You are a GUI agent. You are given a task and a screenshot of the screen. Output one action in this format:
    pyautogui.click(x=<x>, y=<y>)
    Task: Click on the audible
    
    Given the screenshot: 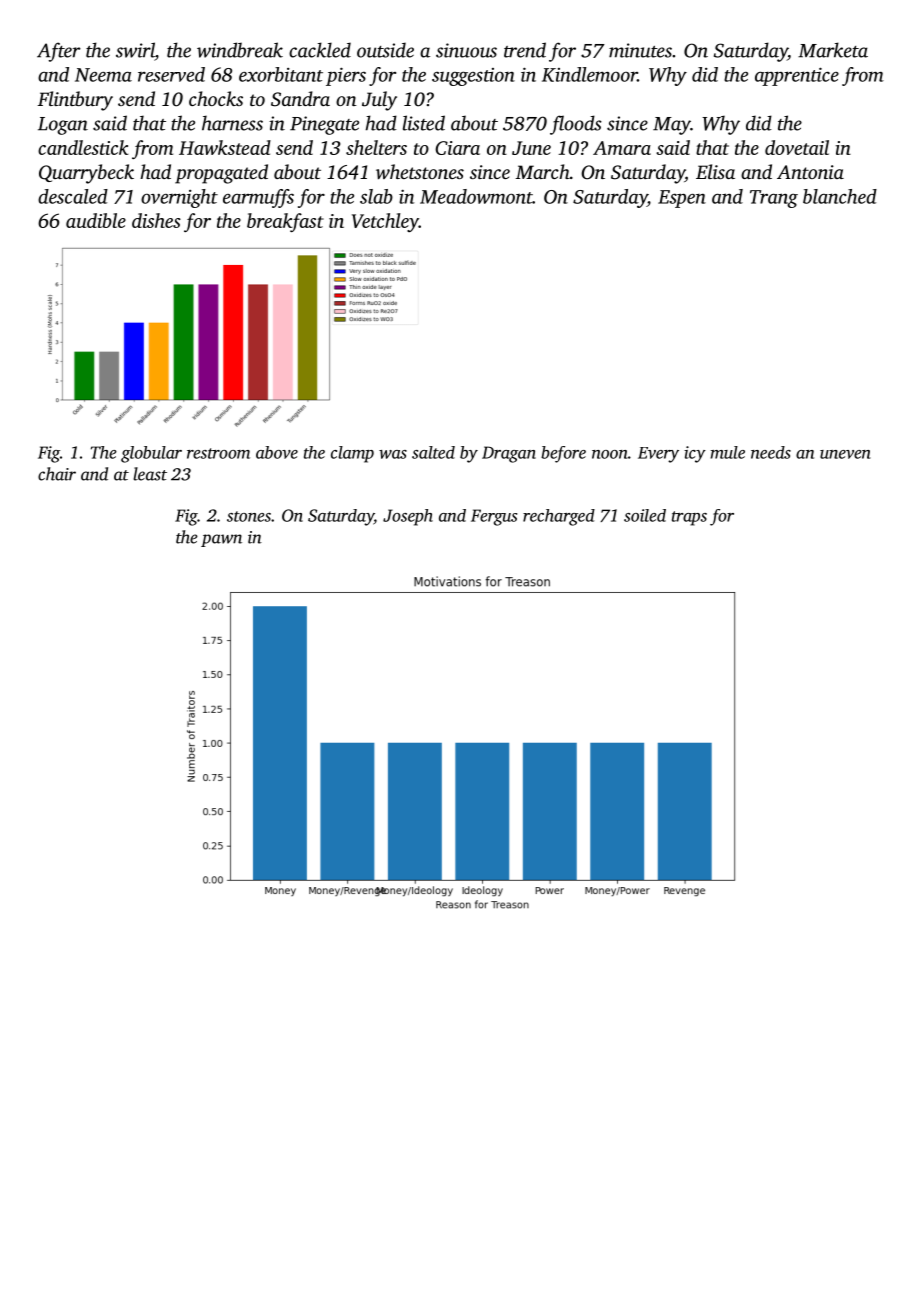 What is the action you would take?
    pyautogui.click(x=96, y=220)
